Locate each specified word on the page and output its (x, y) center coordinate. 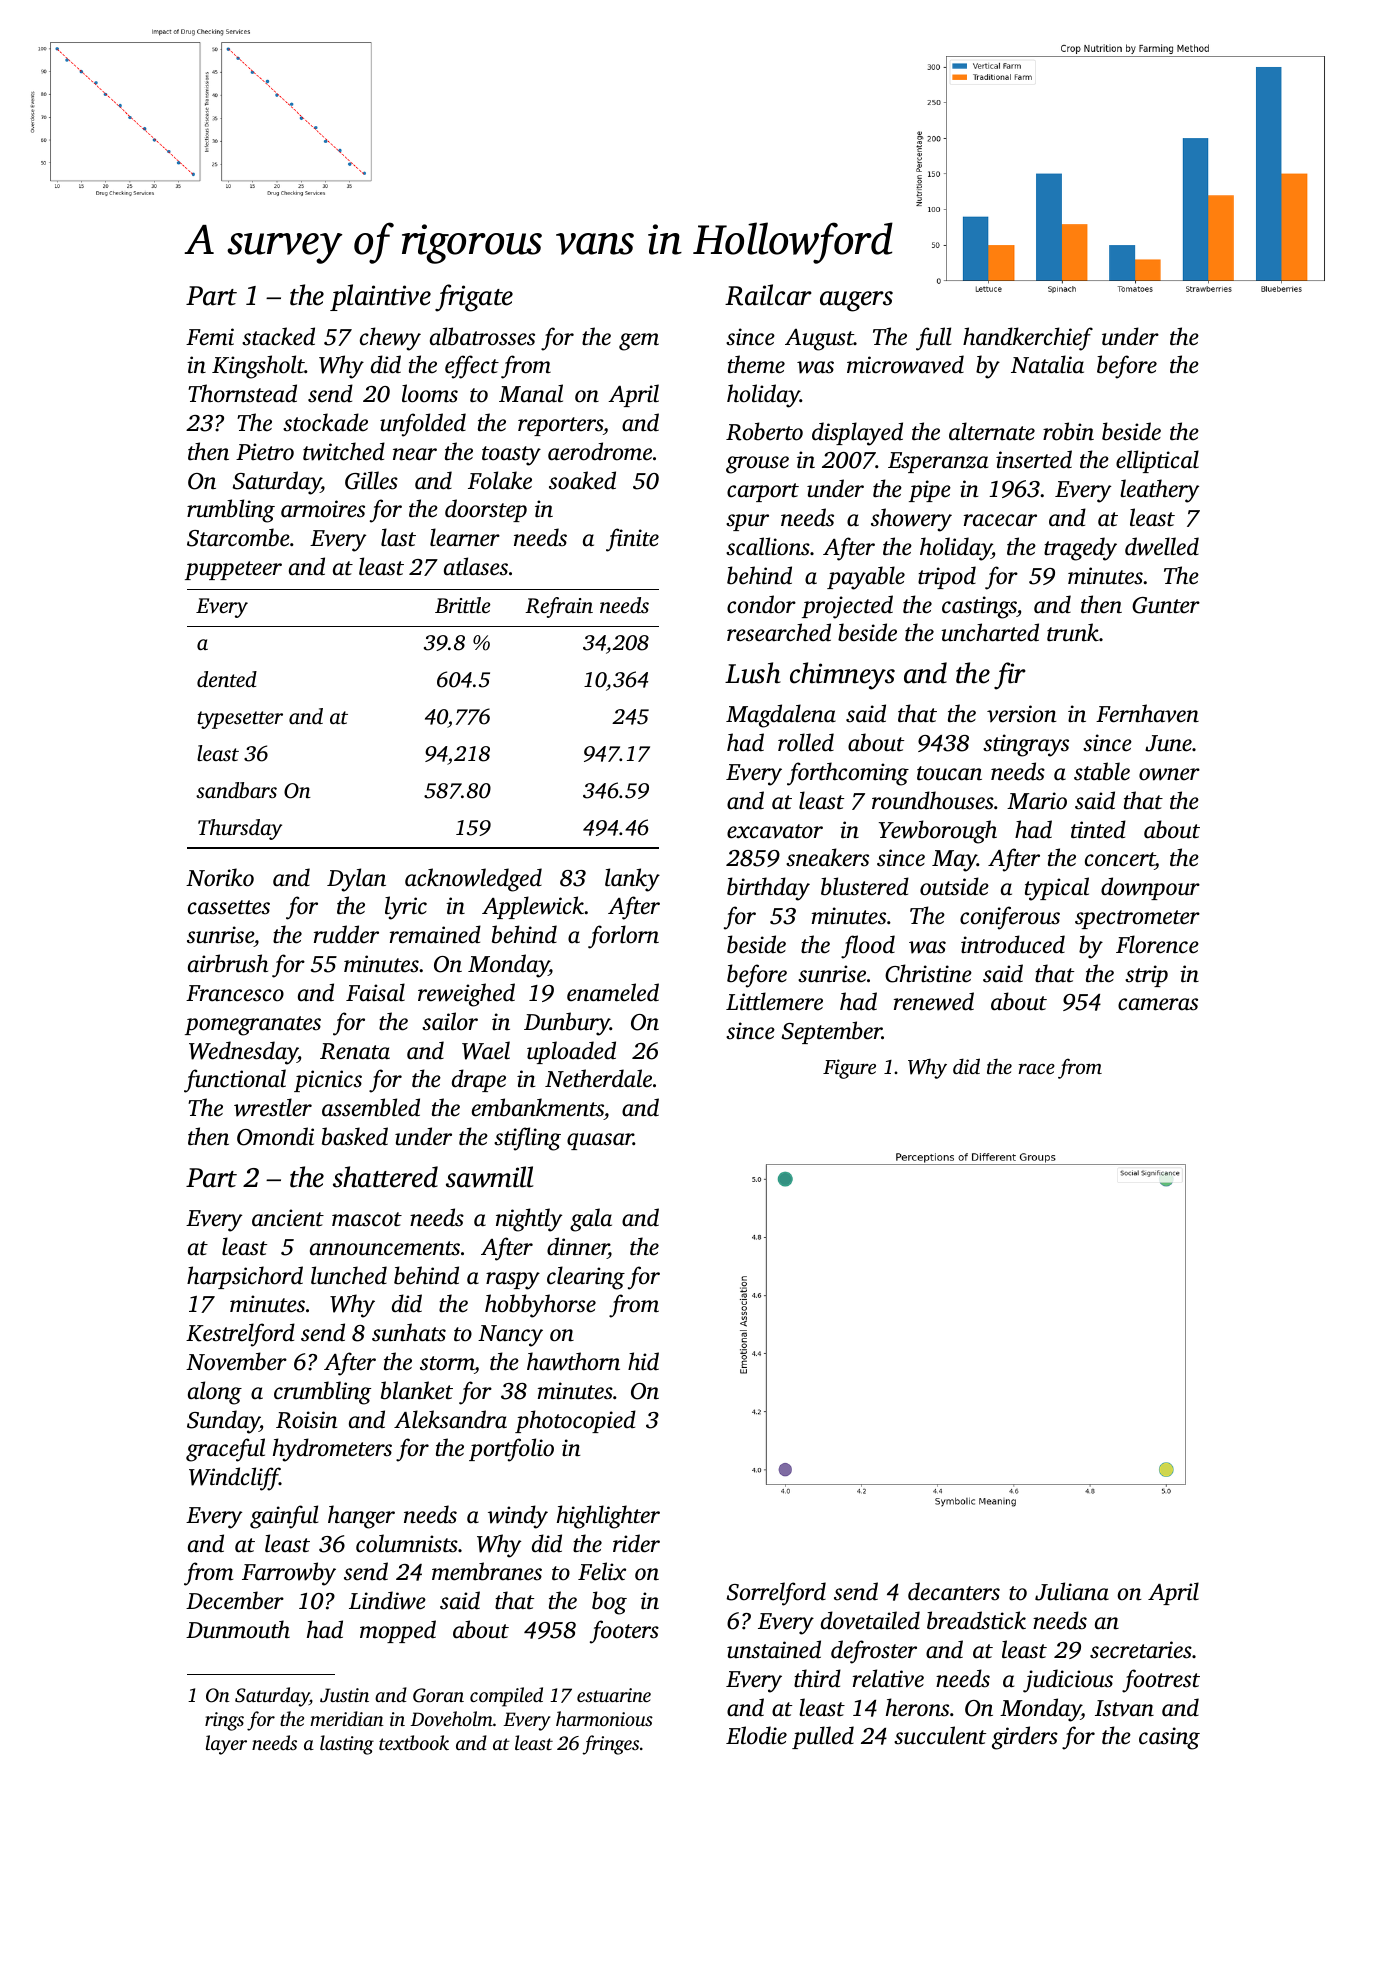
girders (1025, 1738)
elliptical (1157, 461)
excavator (775, 831)
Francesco (235, 993)
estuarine (614, 1695)
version (1022, 714)
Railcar (768, 295)
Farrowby (289, 1574)
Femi (210, 337)
